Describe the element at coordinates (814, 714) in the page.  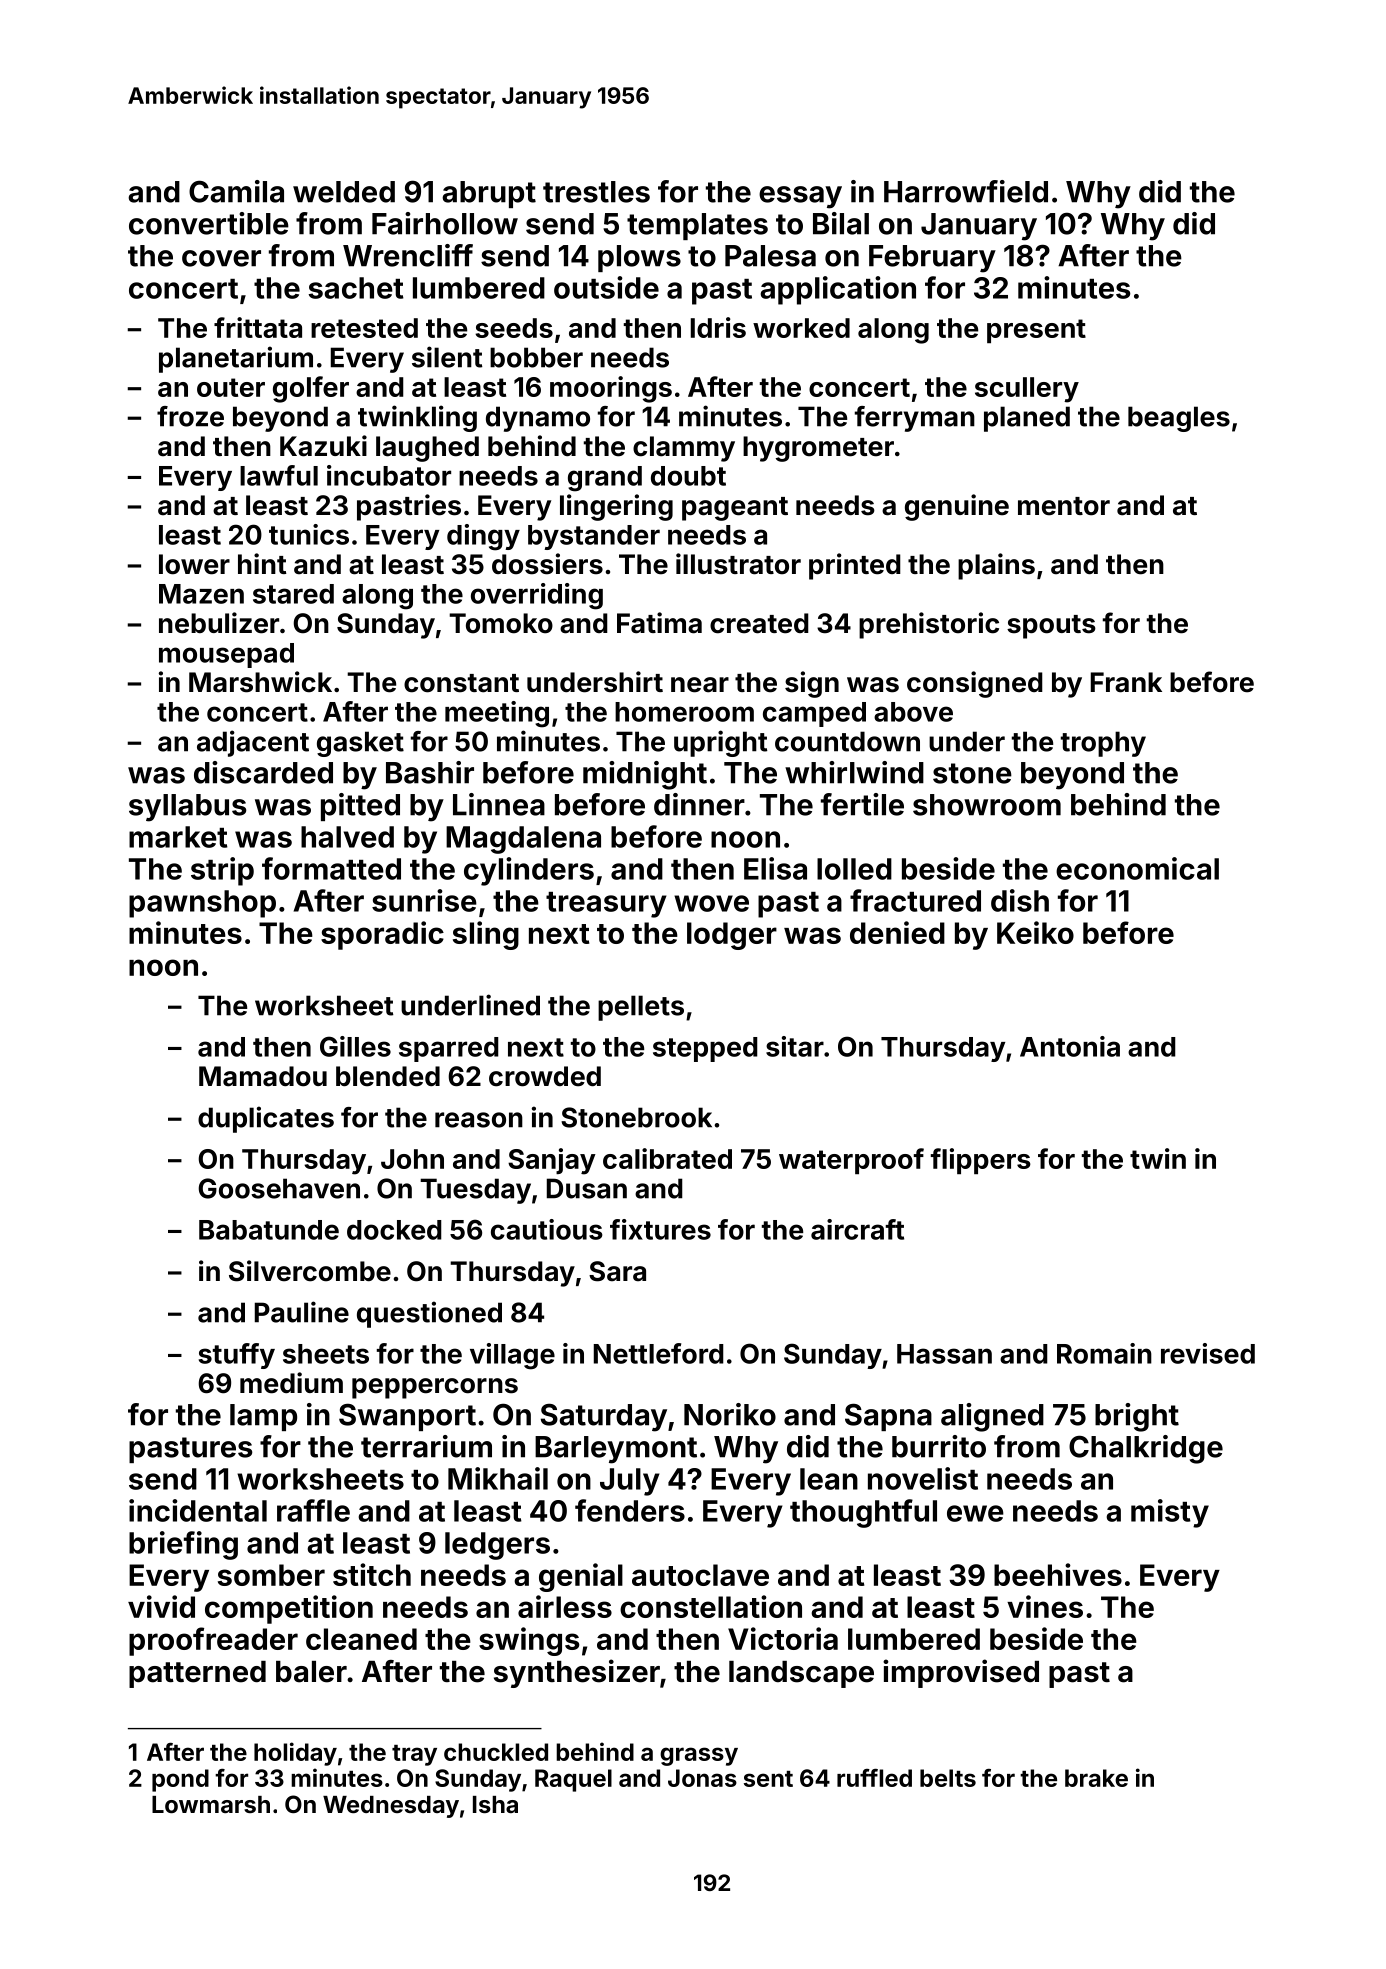
I see `camped` at that location.
